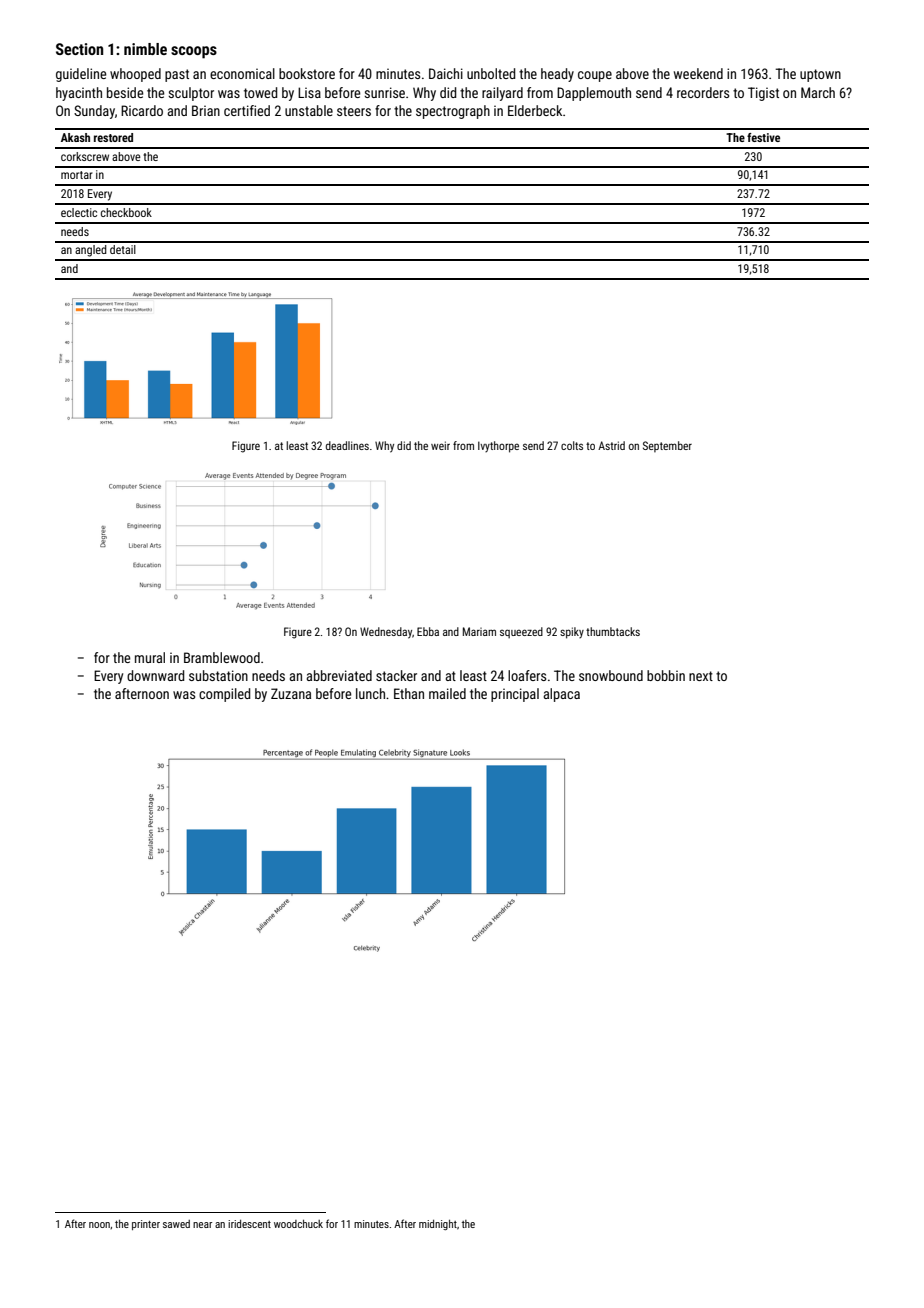 The height and width of the screenshot is (1308, 924). Describe the element at coordinates (146, 1225) in the screenshot. I see `printer` at that location.
